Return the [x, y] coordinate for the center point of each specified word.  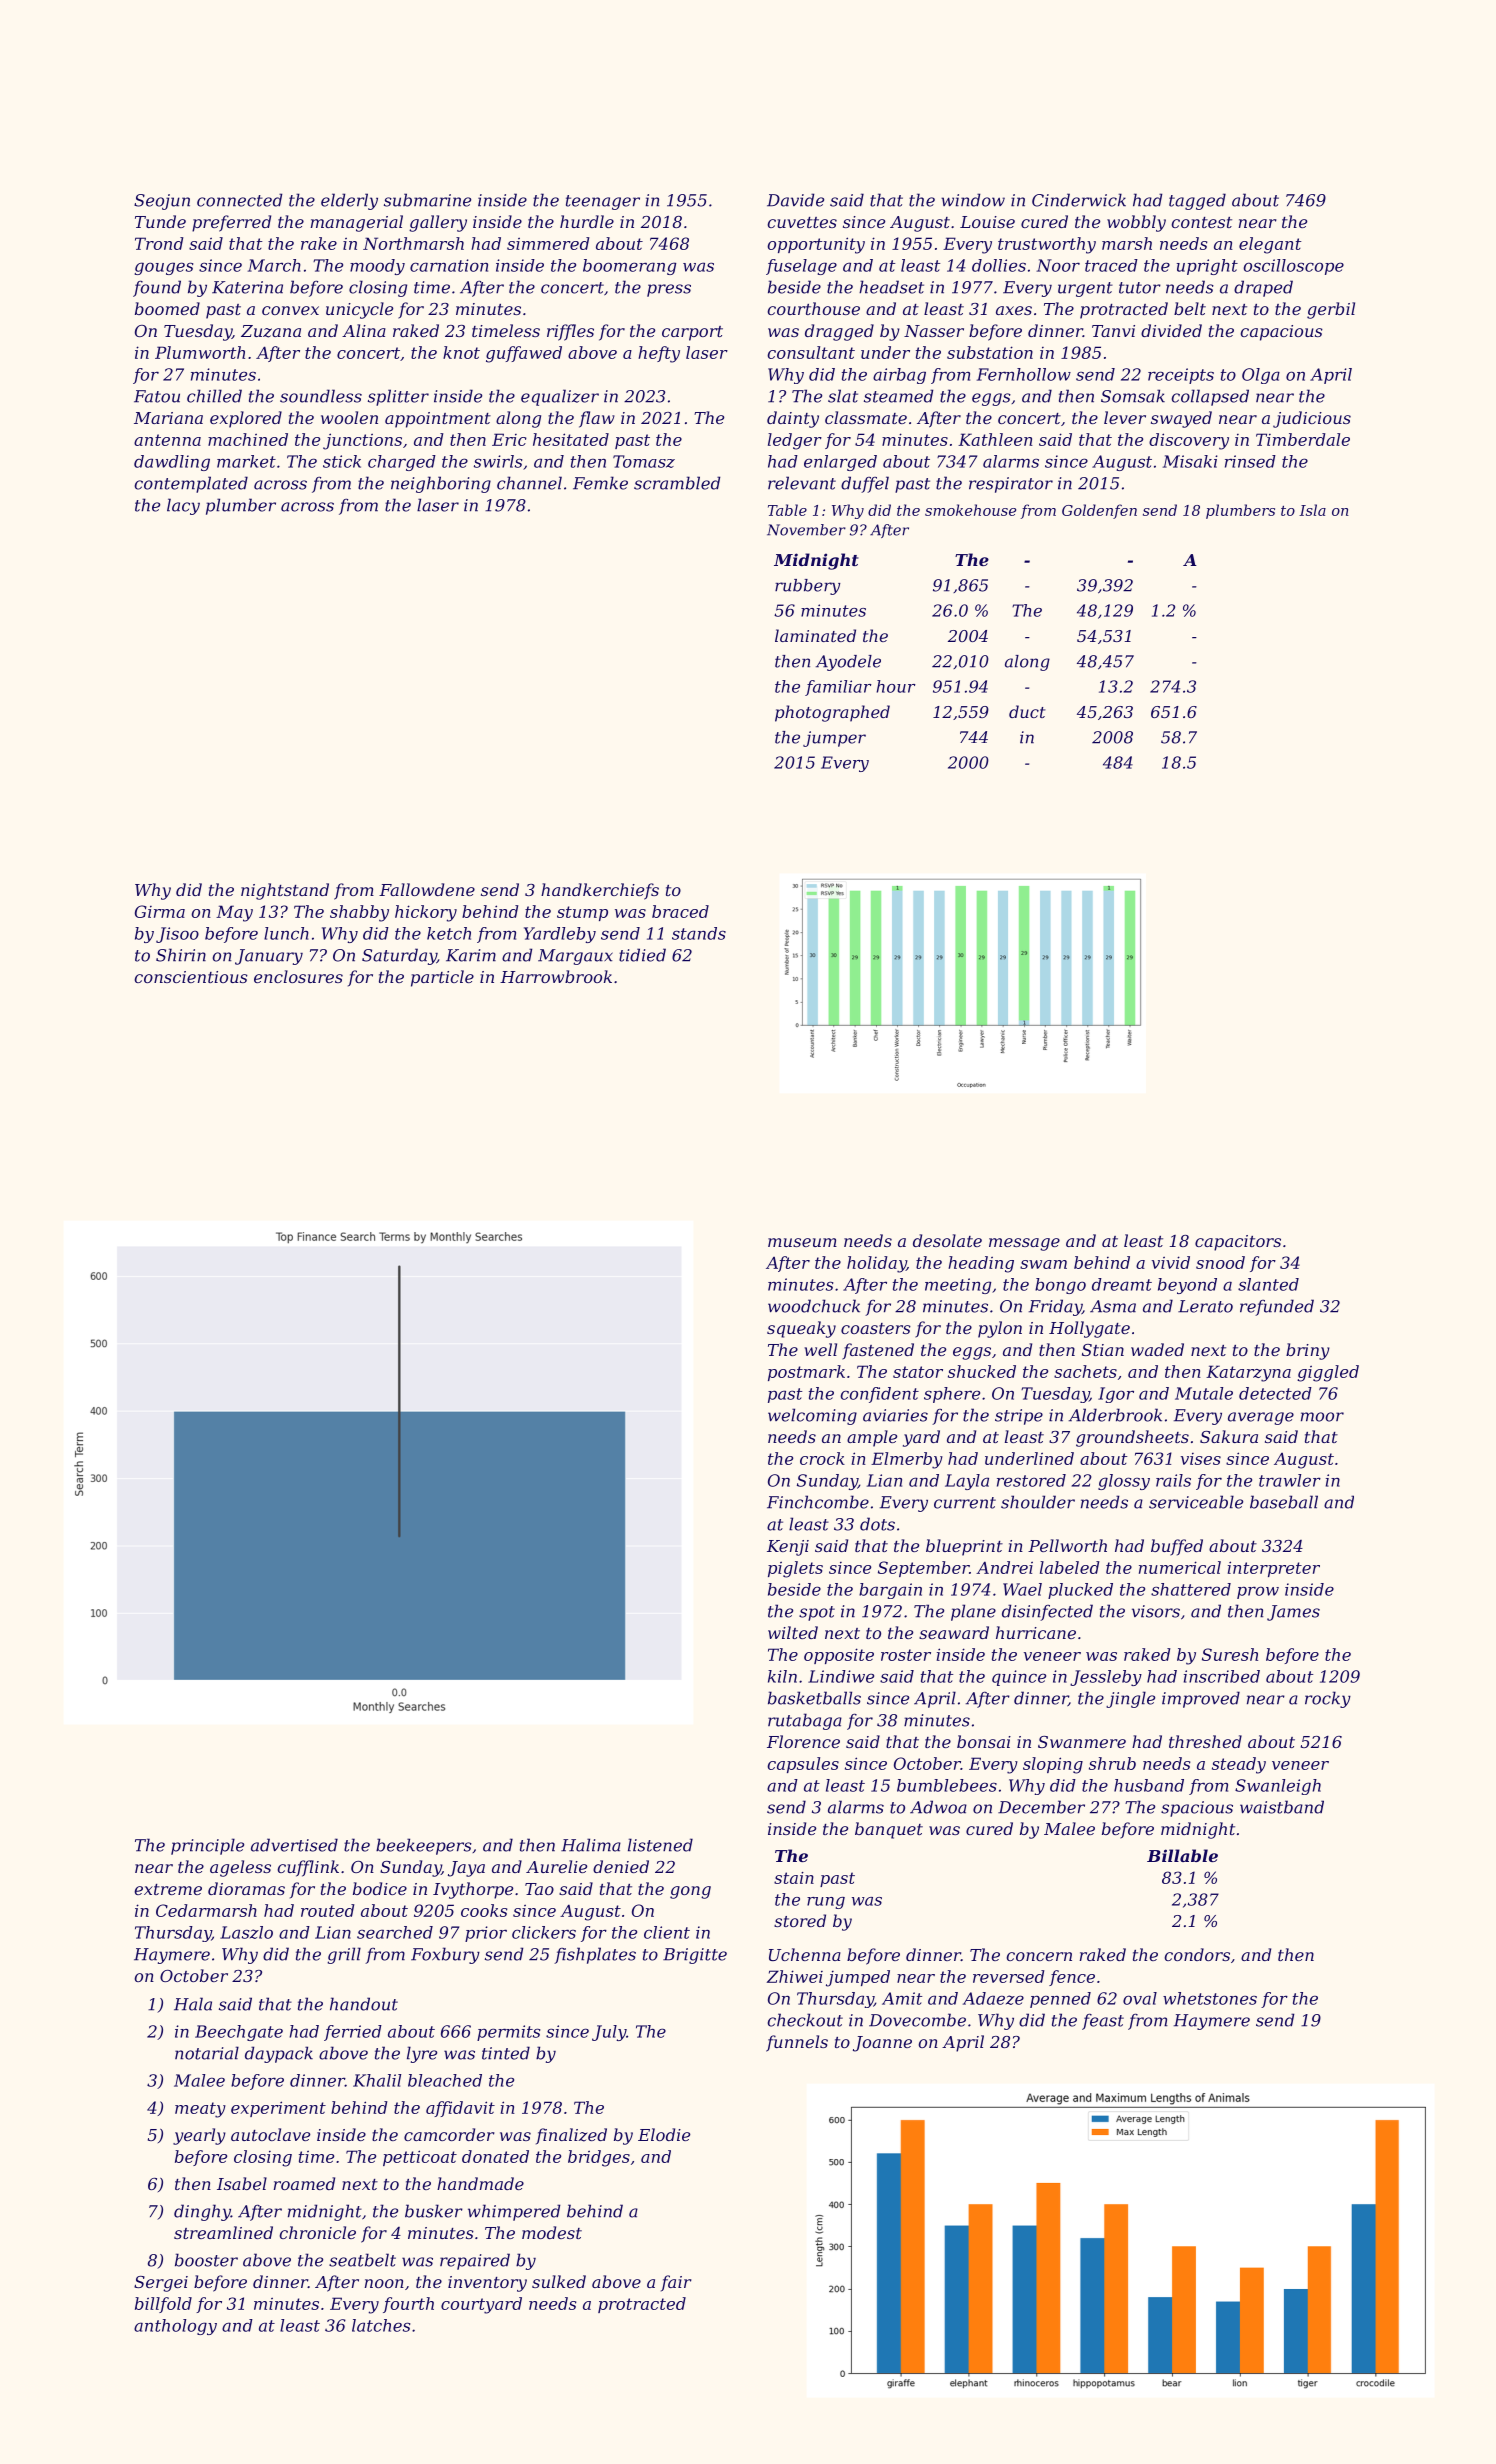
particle [442, 978]
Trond [159, 243]
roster [906, 1655]
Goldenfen [1099, 511]
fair [676, 2283]
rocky [1328, 1699]
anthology [175, 2327]
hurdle [587, 221]
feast [1103, 2022]
